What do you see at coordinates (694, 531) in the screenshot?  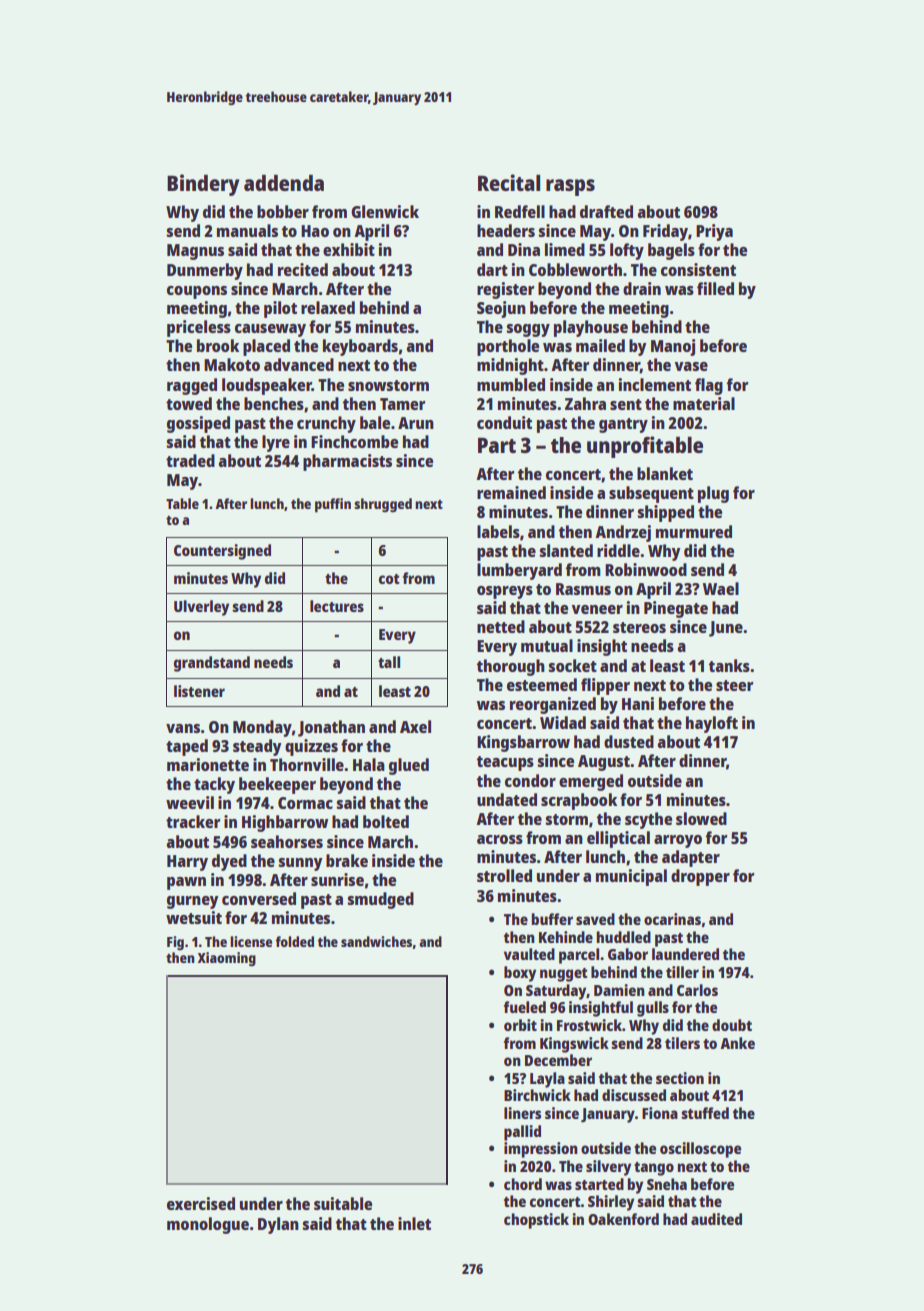 I see `murmured` at bounding box center [694, 531].
